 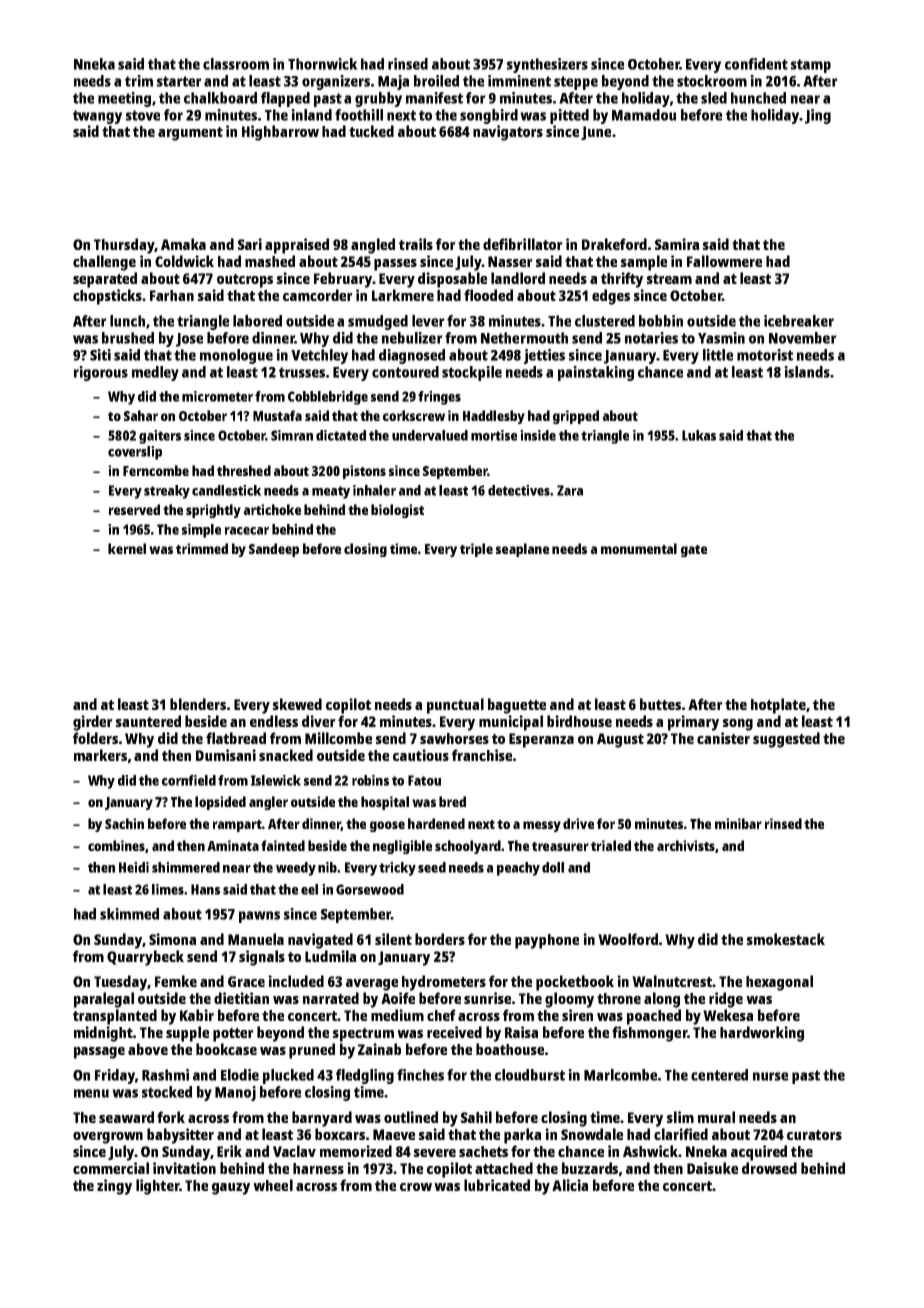 What do you see at coordinates (547, 65) in the document?
I see `synthesizers` at bounding box center [547, 65].
